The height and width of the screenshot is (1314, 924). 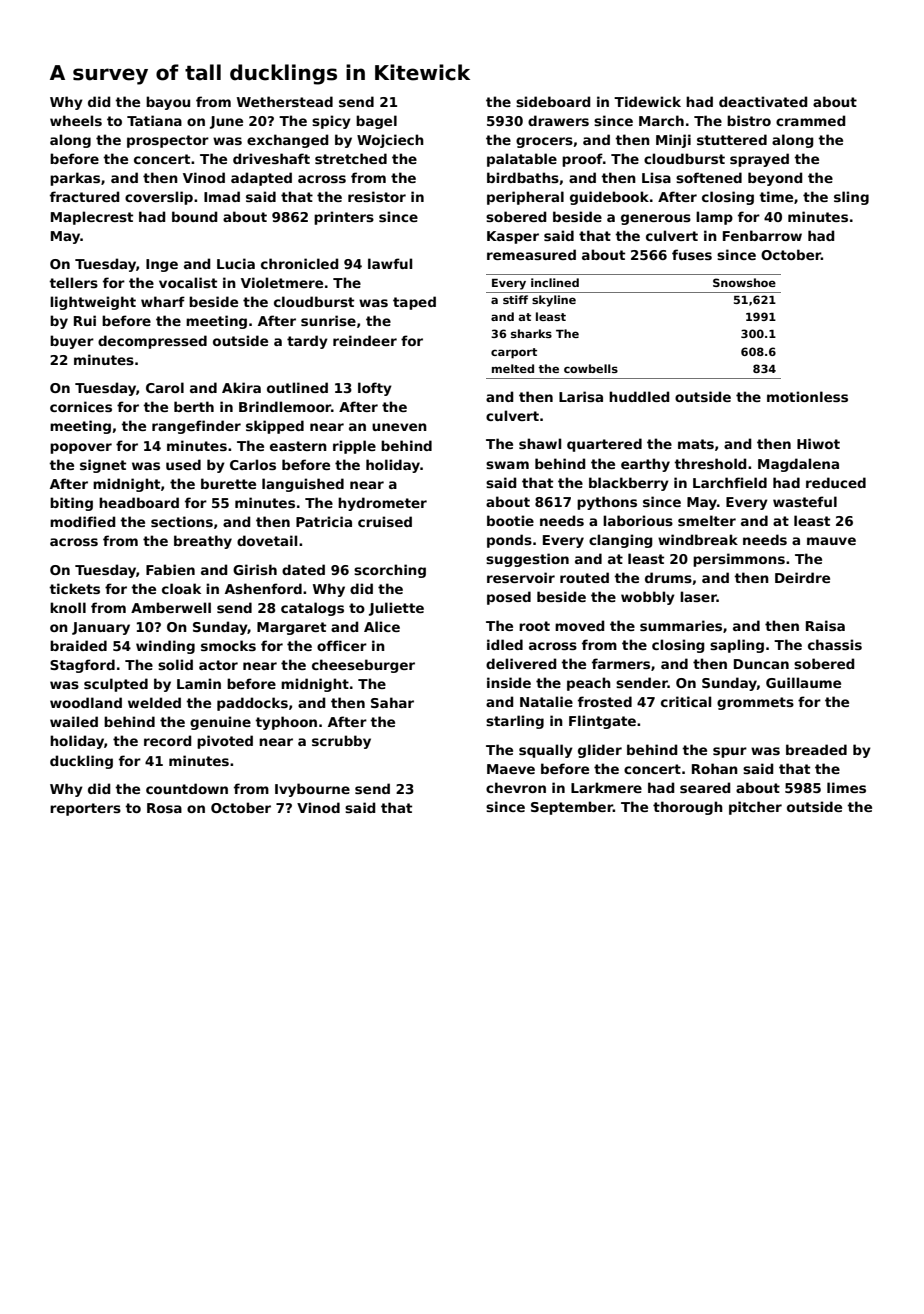 What do you see at coordinates (241, 387) in the screenshot?
I see `Akira` at bounding box center [241, 387].
